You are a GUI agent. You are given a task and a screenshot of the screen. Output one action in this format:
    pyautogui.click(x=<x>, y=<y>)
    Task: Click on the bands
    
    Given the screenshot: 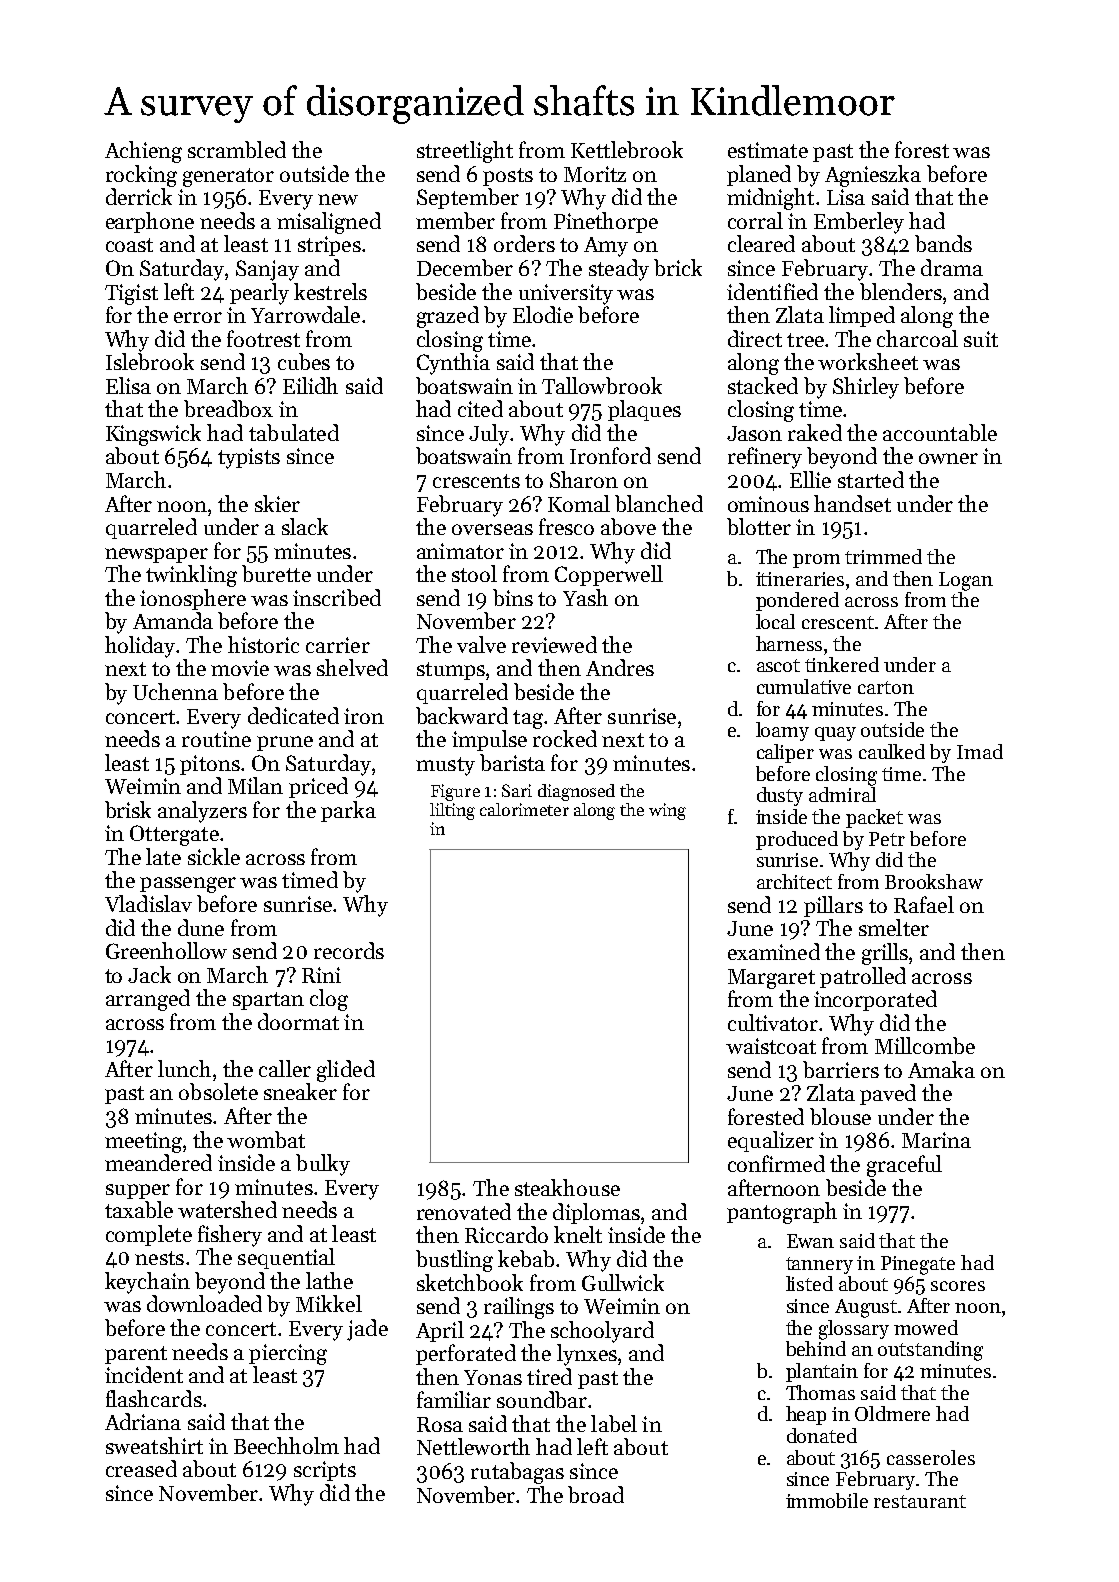 What is the action you would take?
    pyautogui.click(x=943, y=243)
